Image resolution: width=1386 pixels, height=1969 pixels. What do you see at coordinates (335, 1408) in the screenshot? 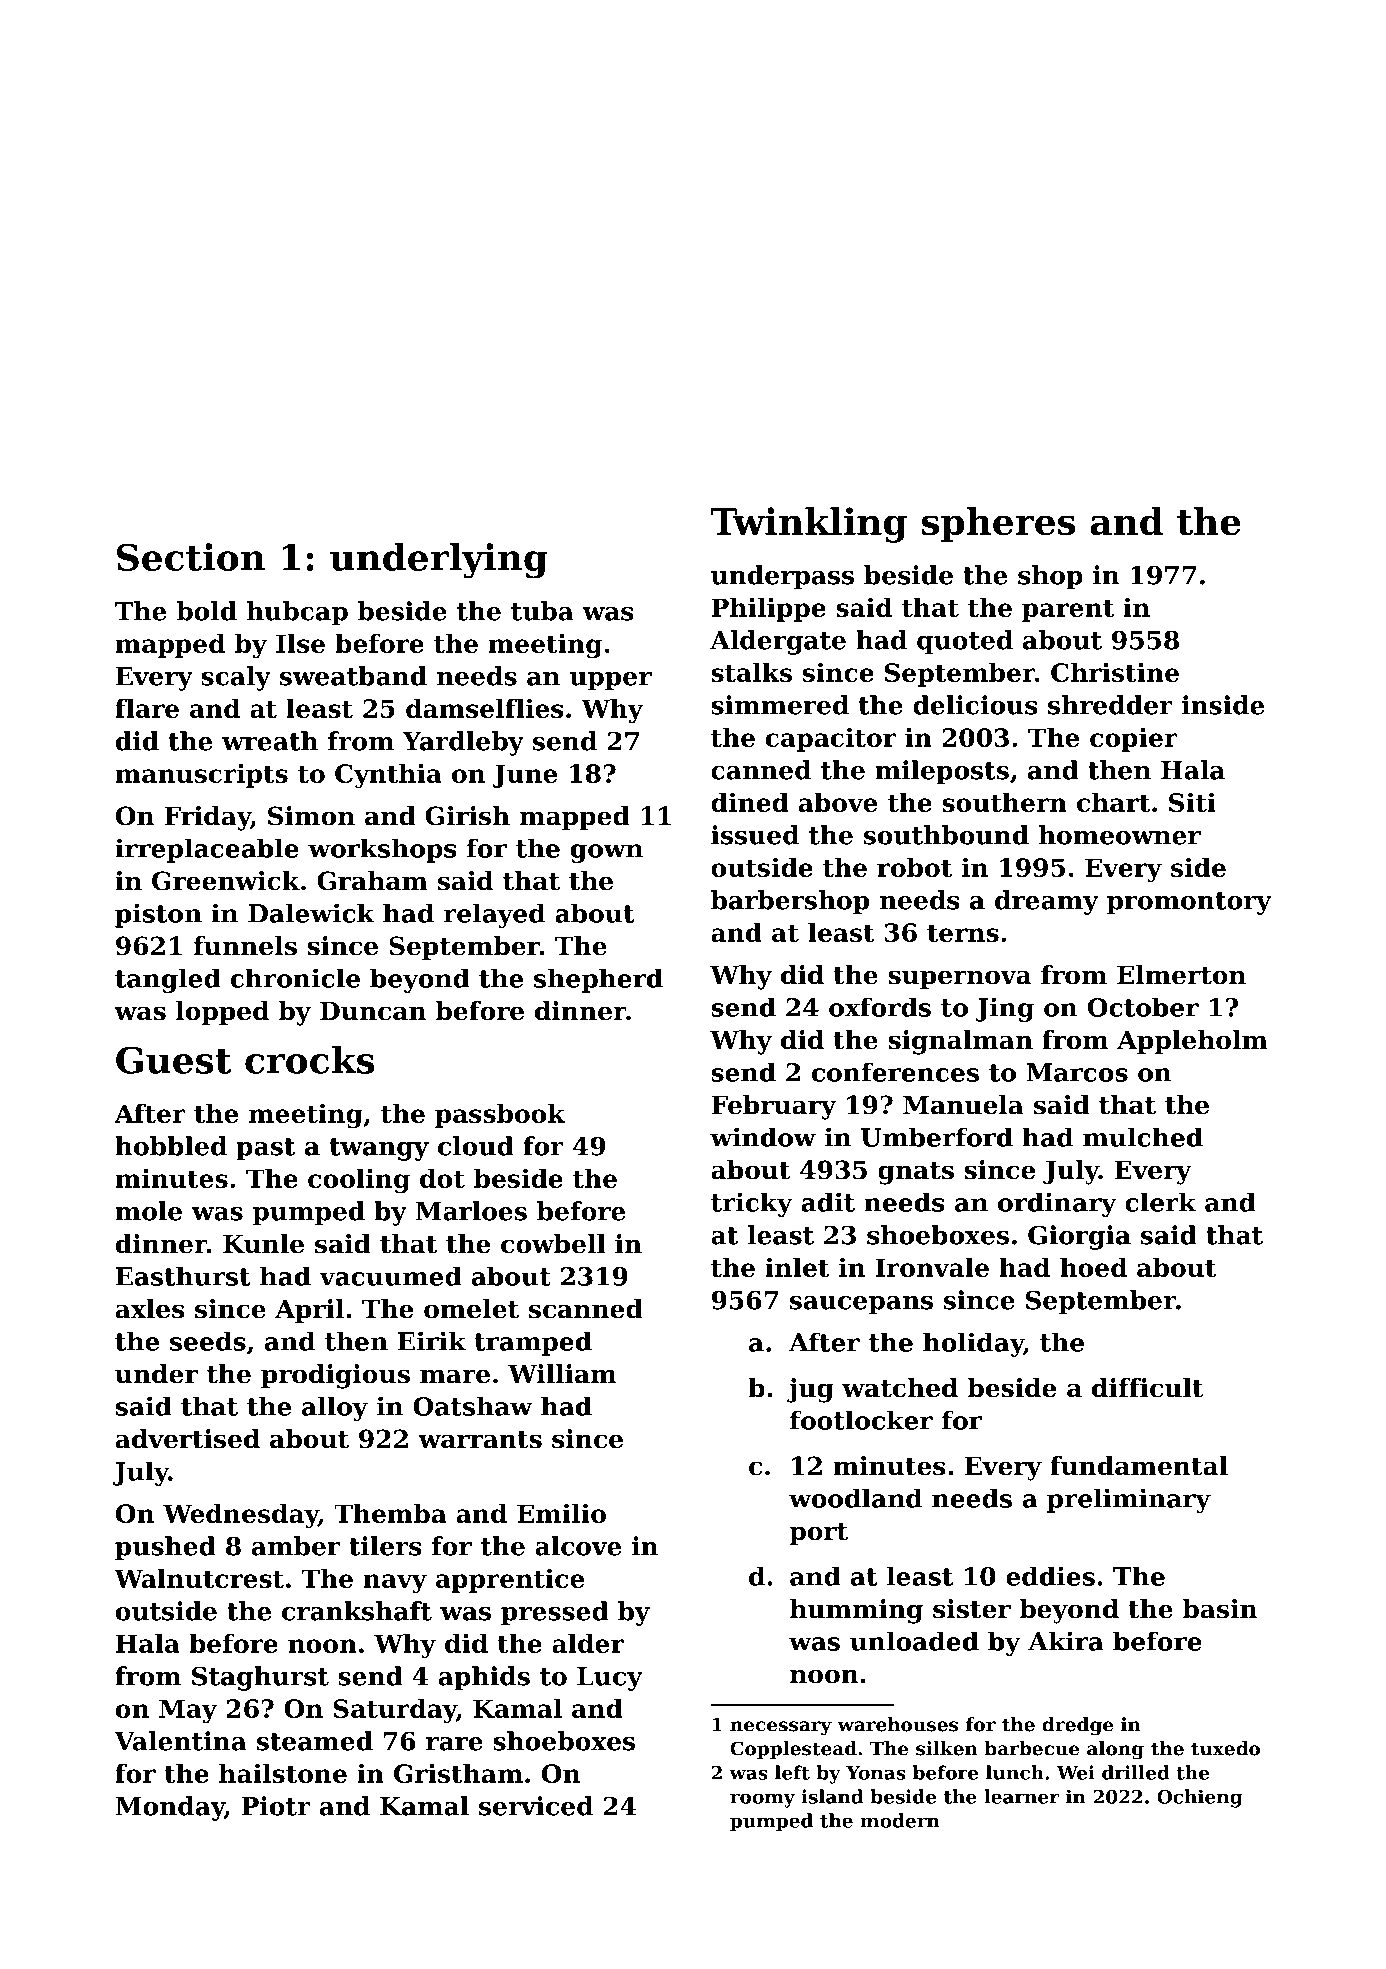
I see `alloy` at bounding box center [335, 1408].
